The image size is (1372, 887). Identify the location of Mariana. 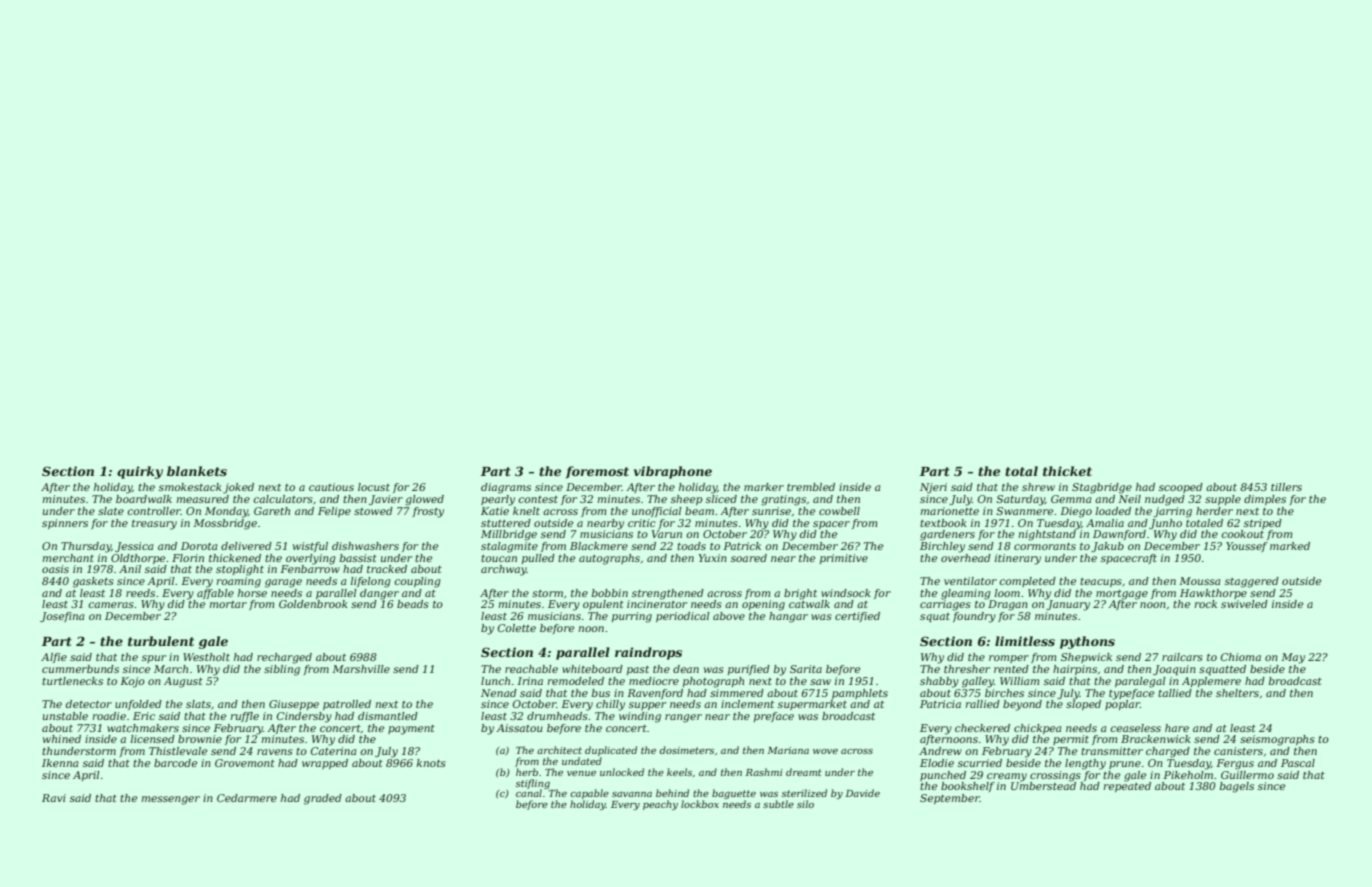
(788, 750).
